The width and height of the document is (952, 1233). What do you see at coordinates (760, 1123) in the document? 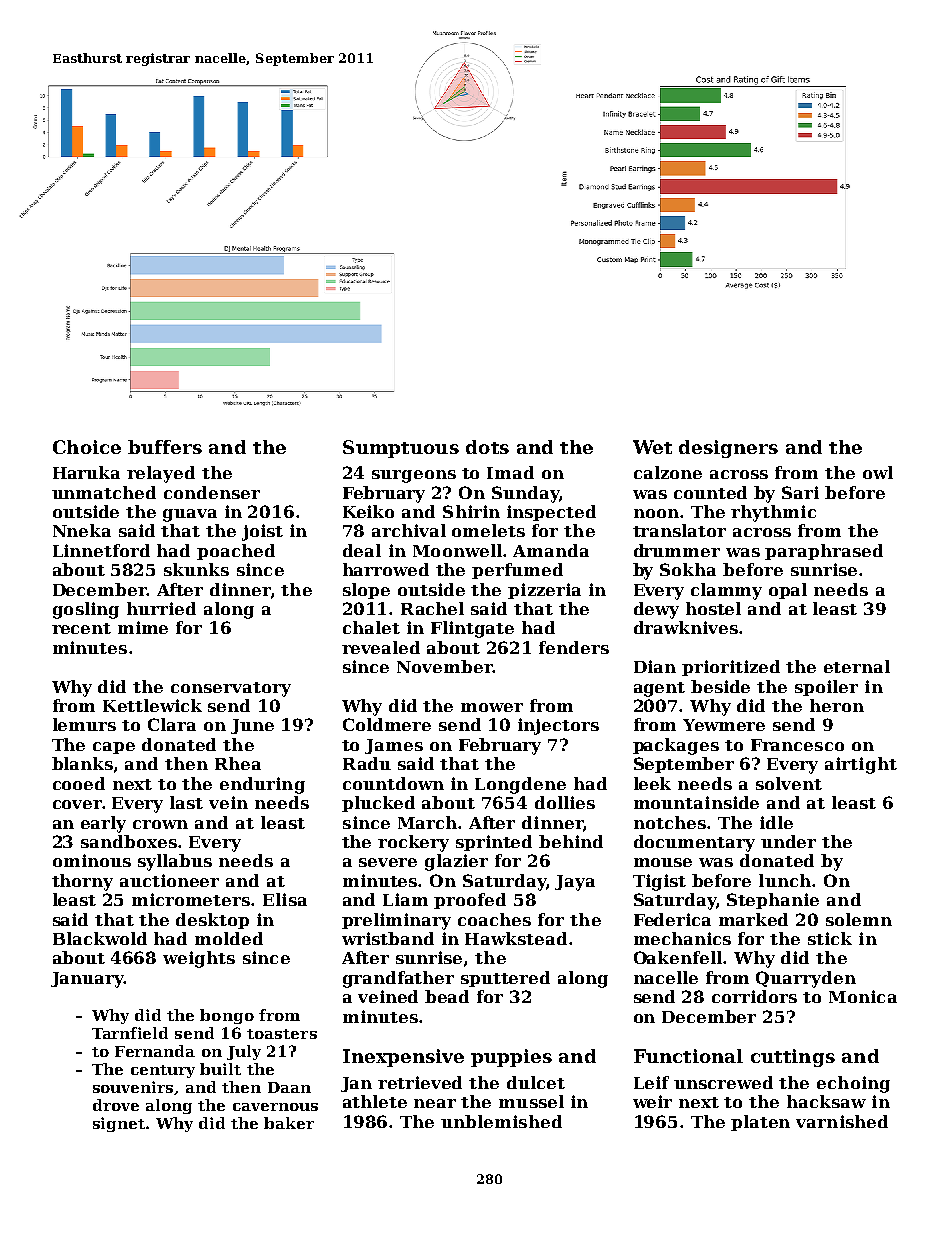
I see `platen` at bounding box center [760, 1123].
